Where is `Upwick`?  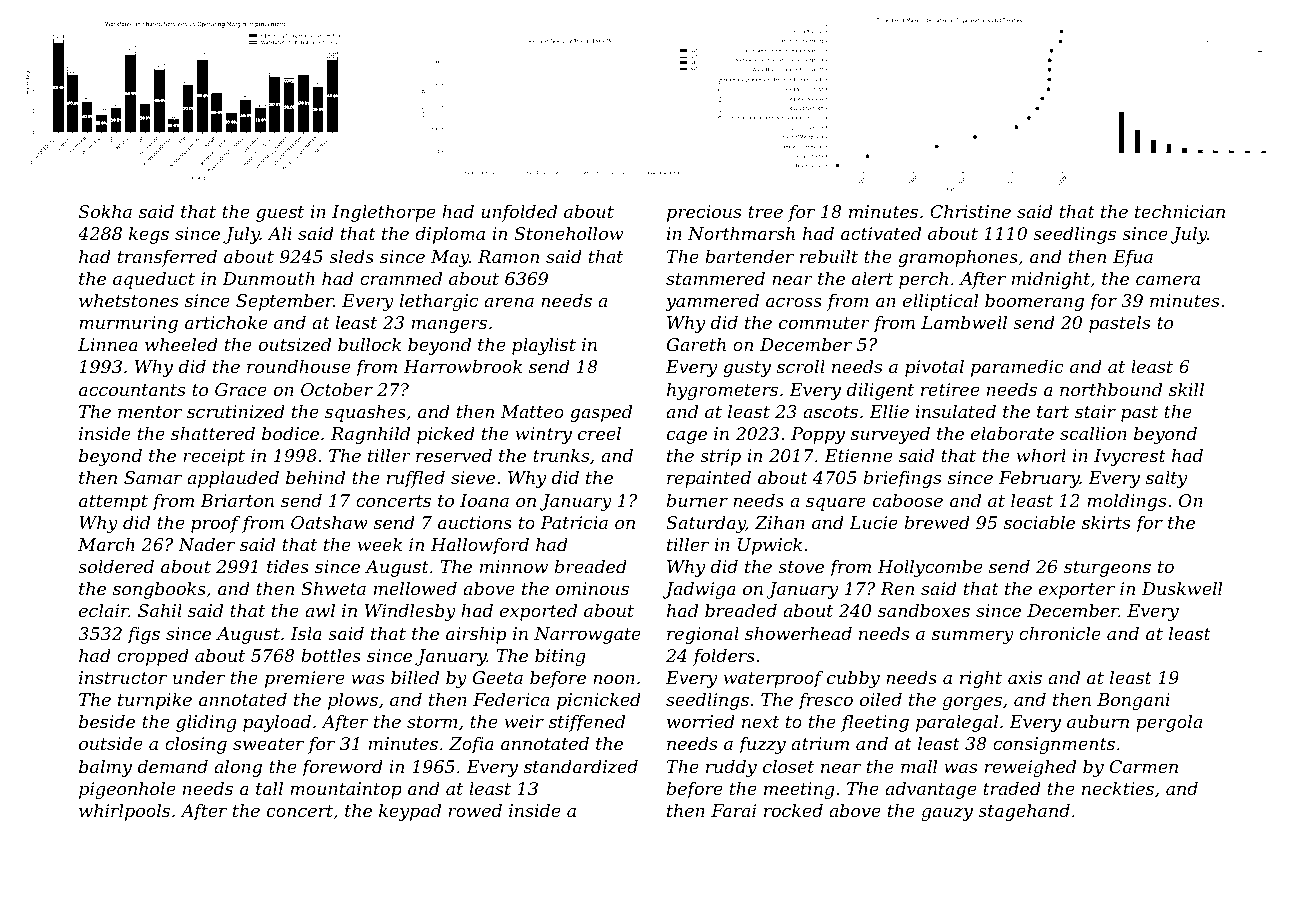
Upwick is located at coordinates (770, 546).
